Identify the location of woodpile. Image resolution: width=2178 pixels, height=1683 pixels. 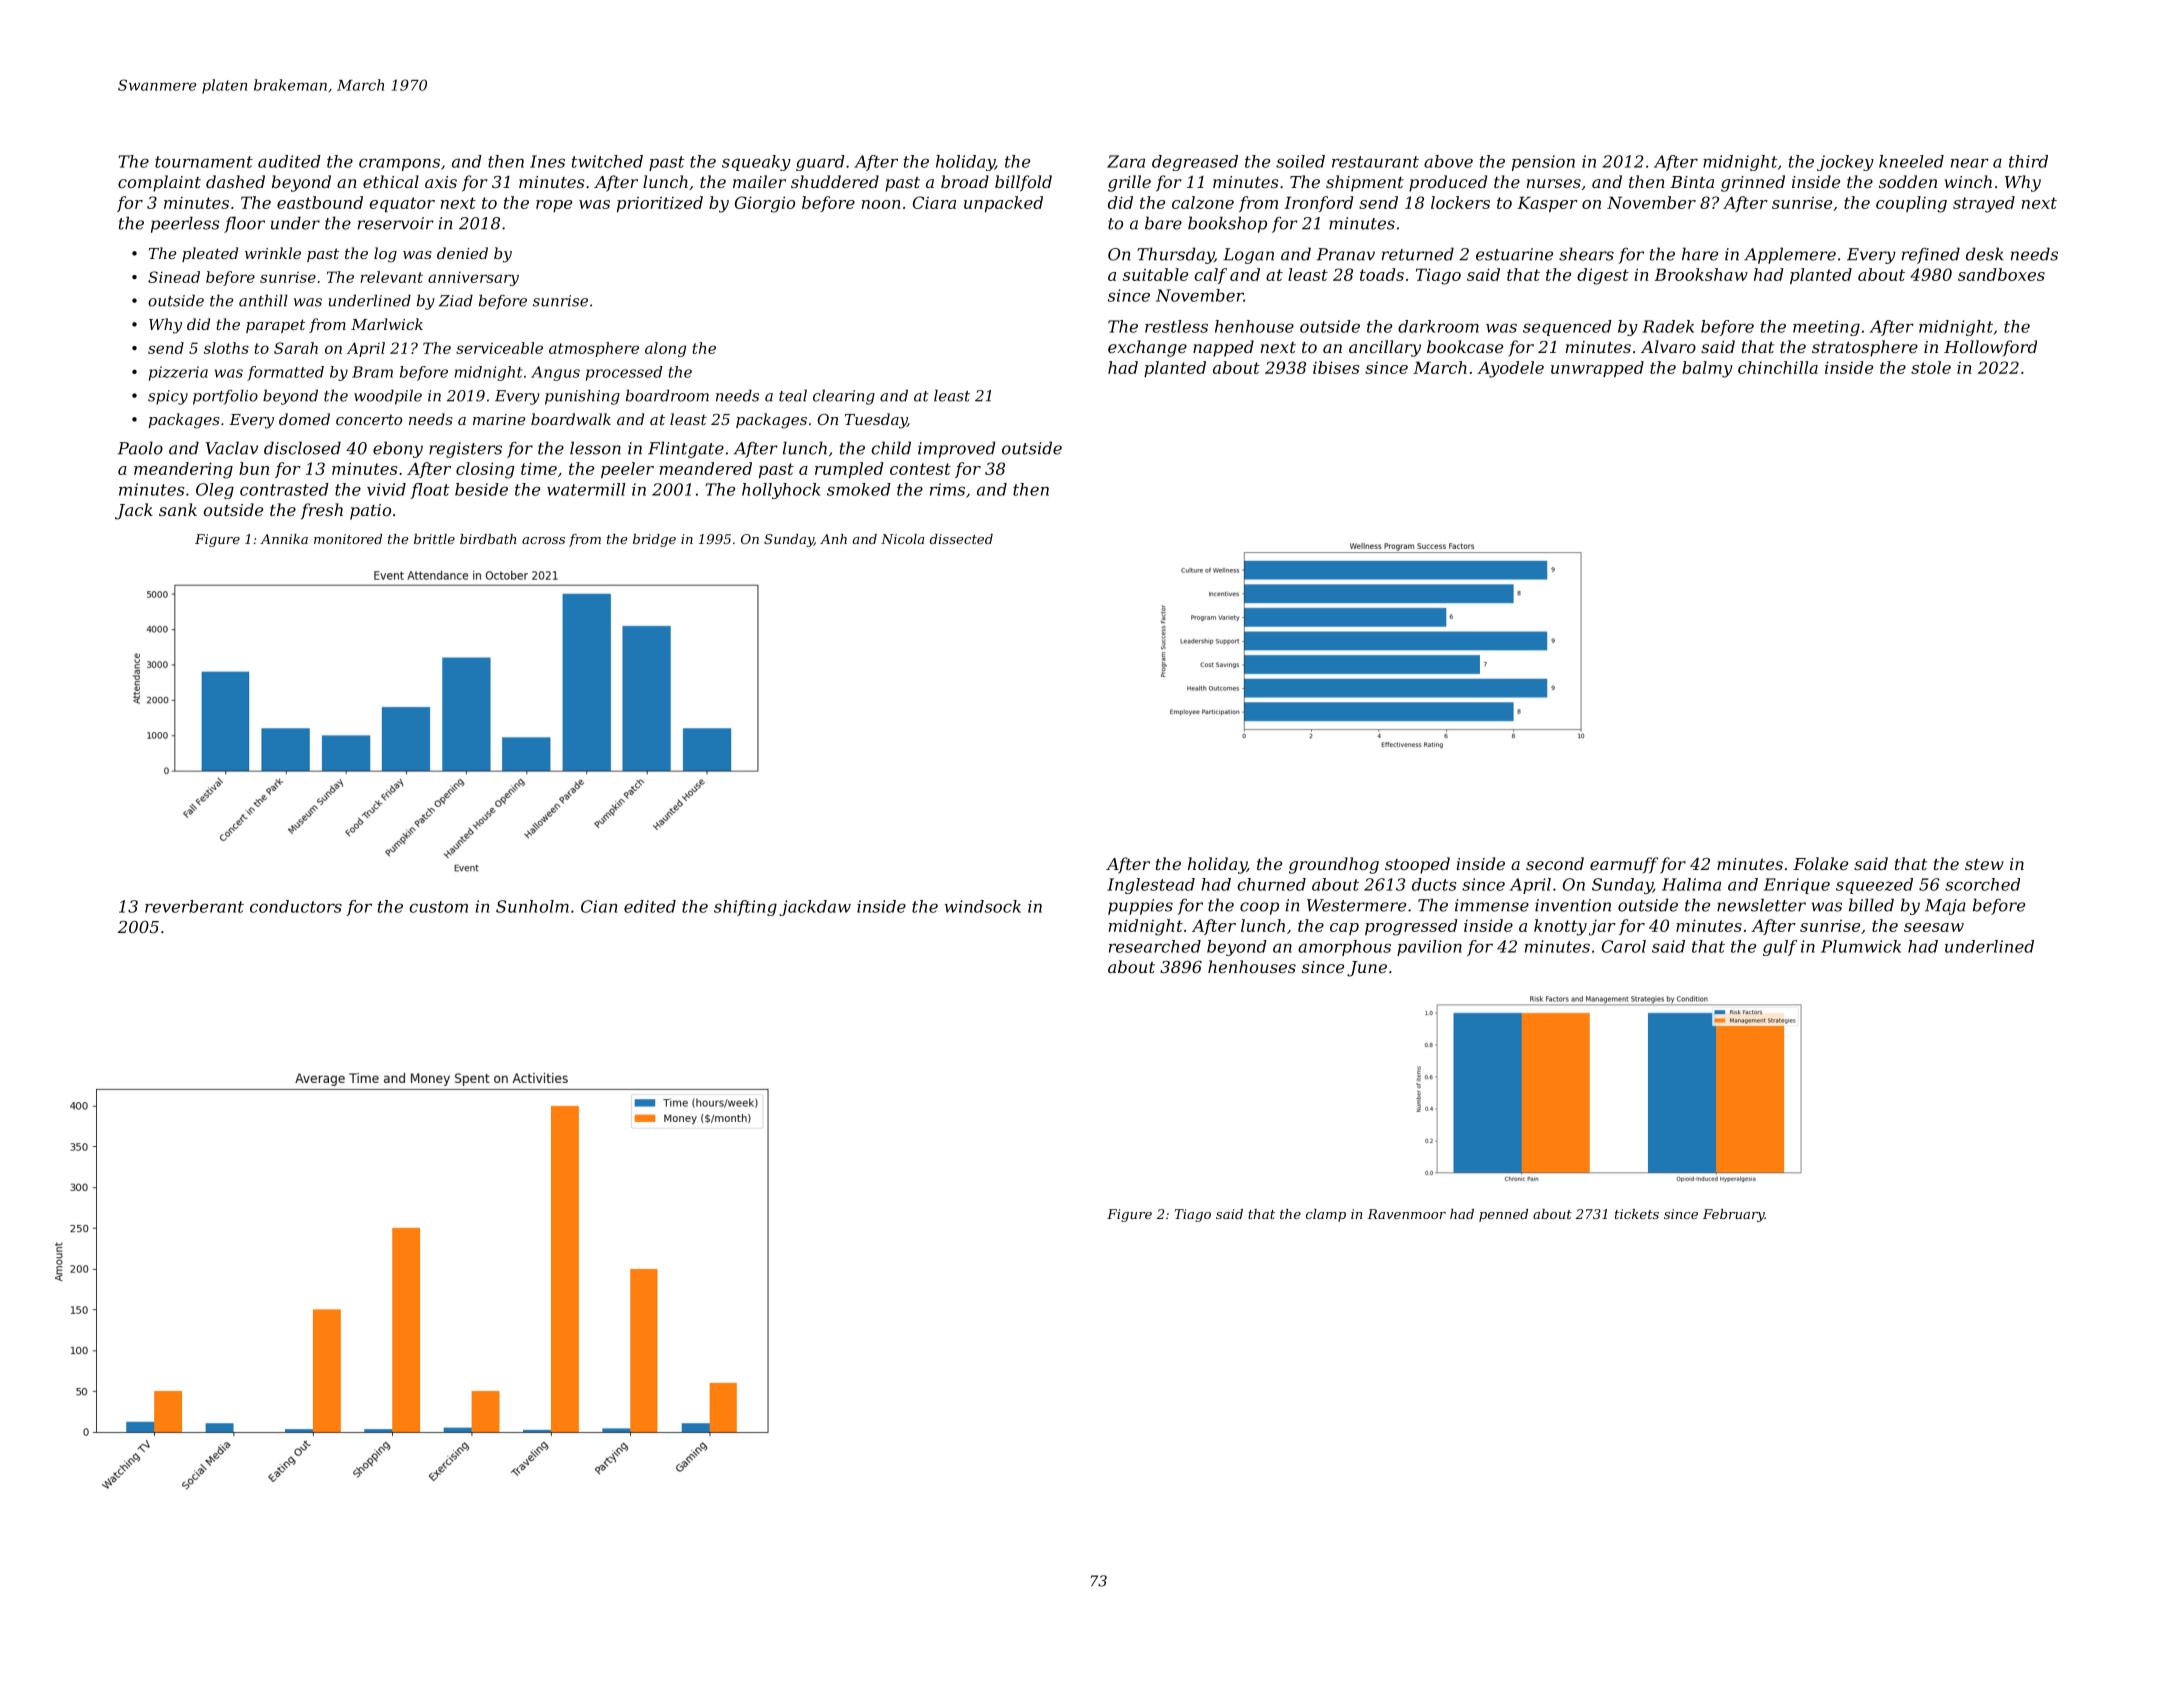
(388, 397).
